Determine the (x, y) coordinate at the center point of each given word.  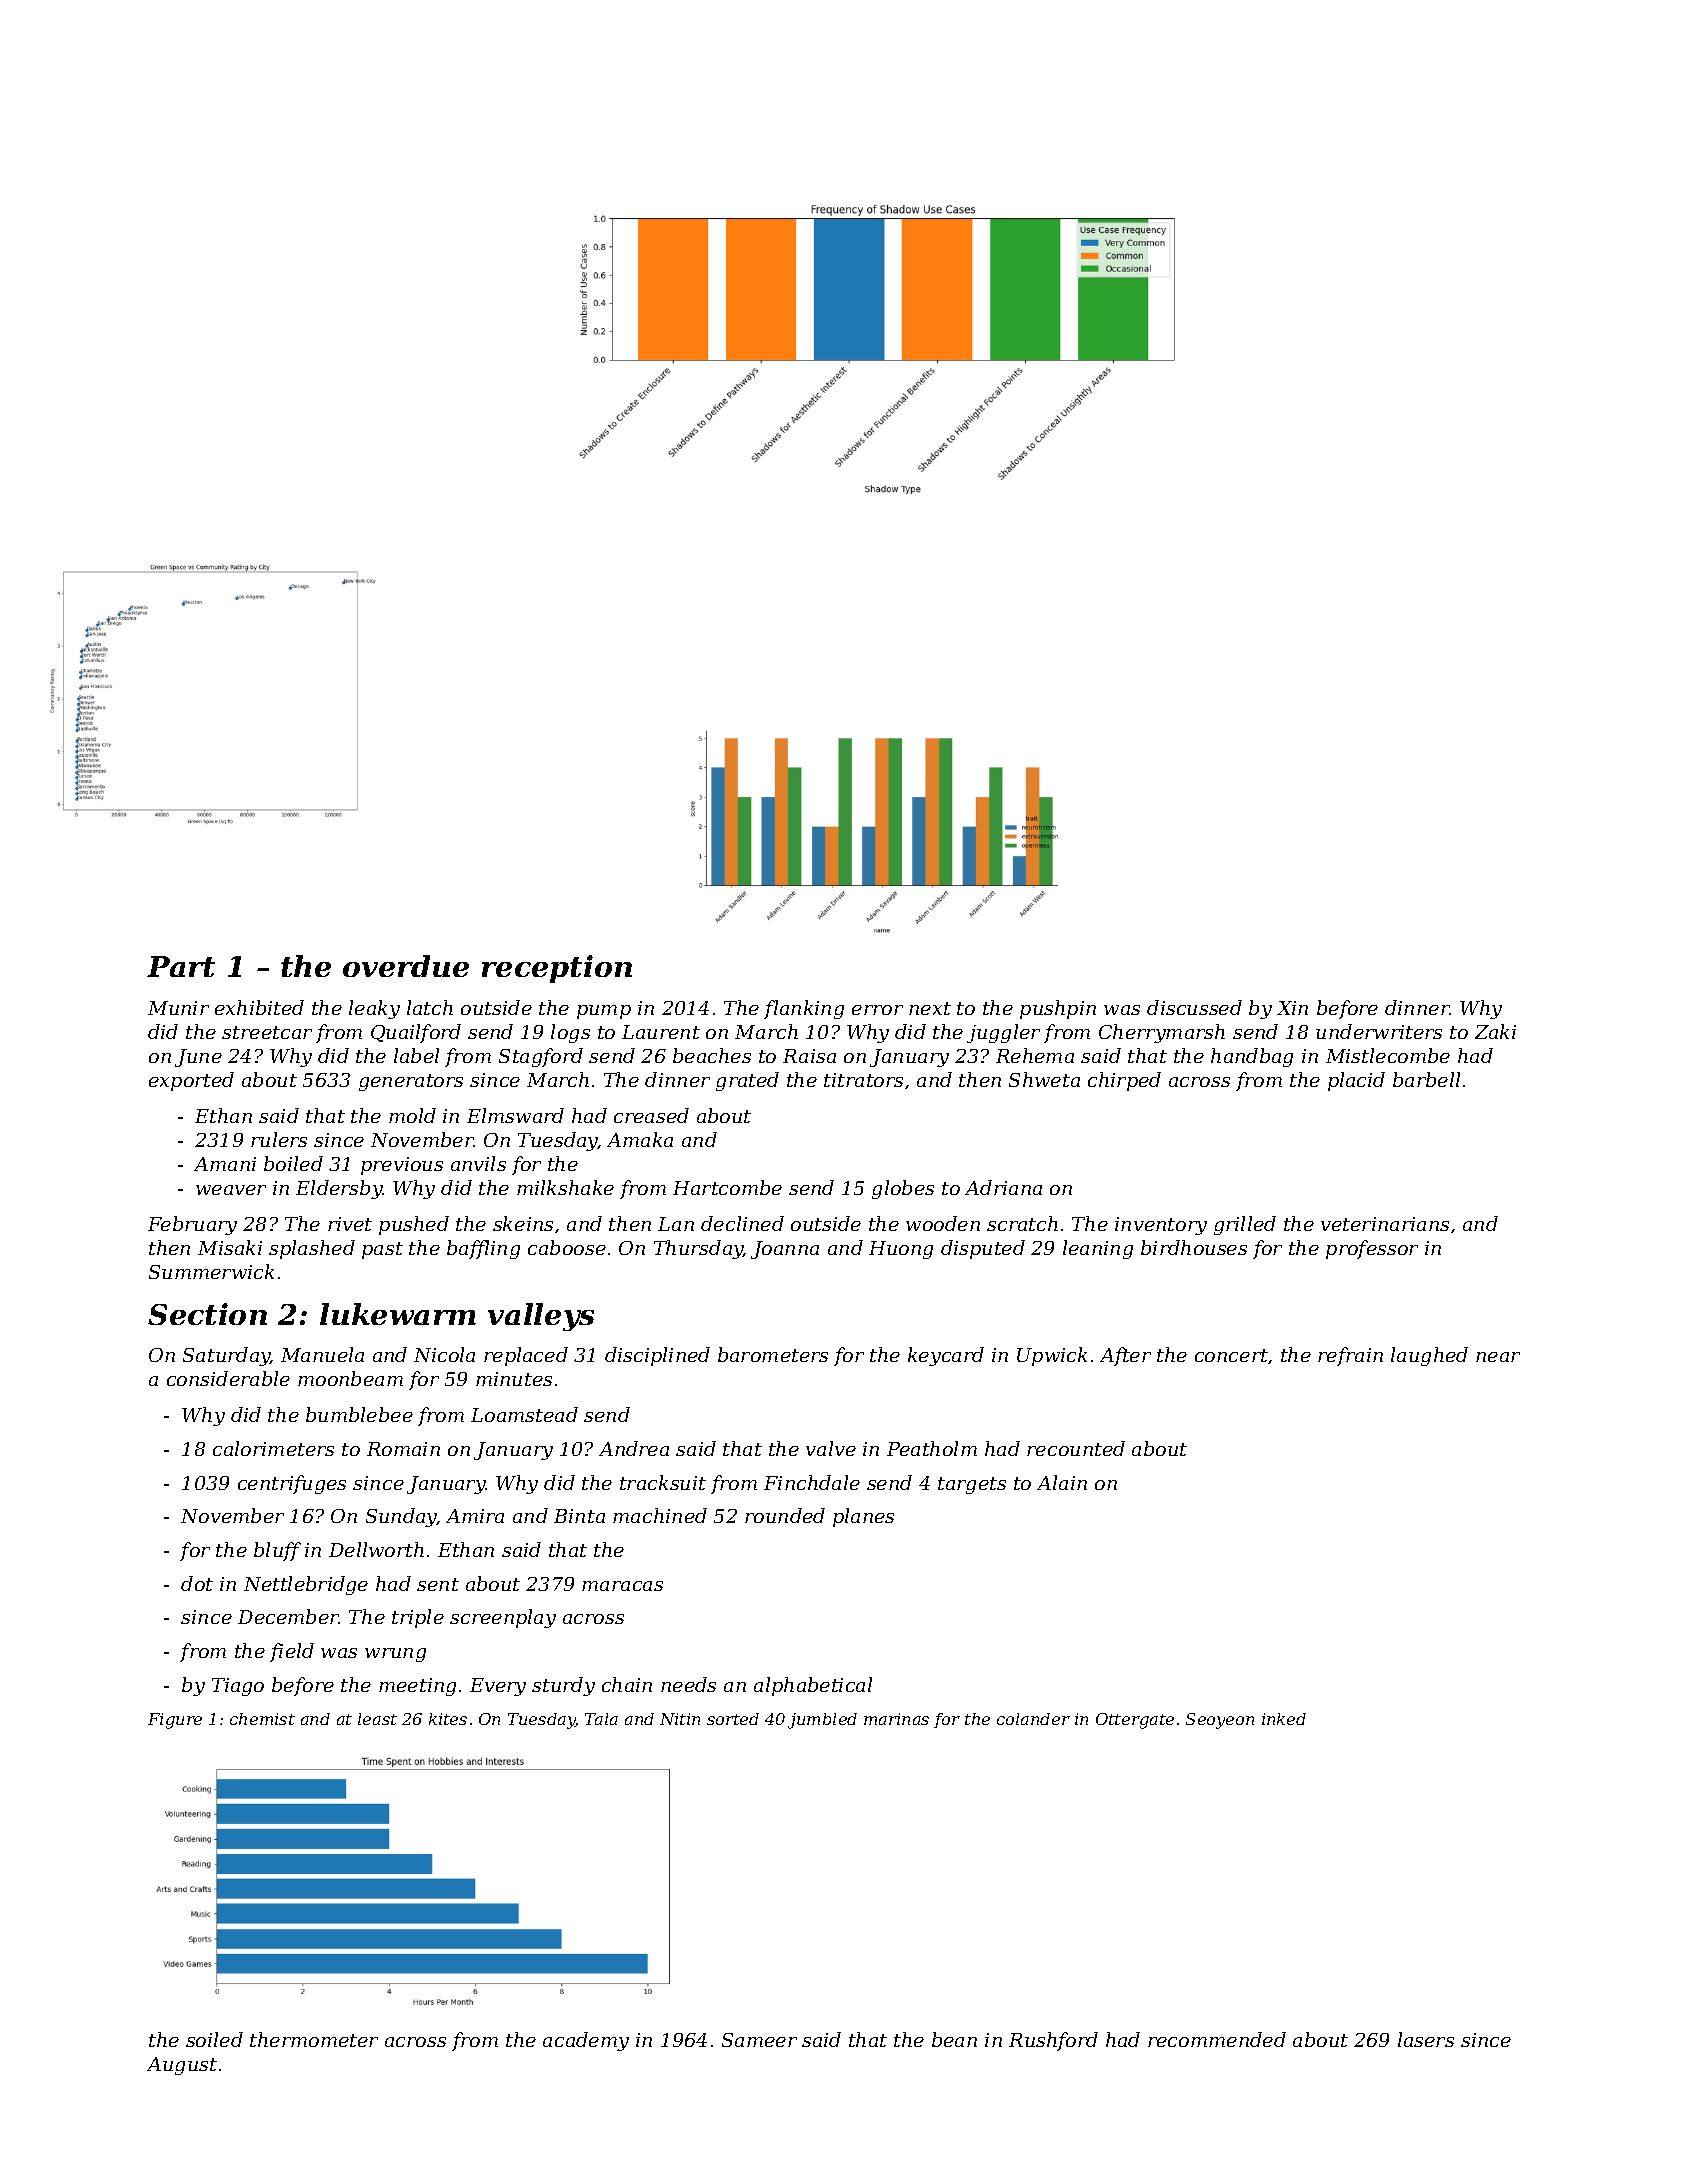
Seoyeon (1220, 1721)
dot (197, 1583)
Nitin (680, 1719)
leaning (1098, 1249)
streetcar (267, 1032)
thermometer (314, 2039)
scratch (1022, 1223)
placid (1356, 1081)
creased (651, 1115)
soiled (214, 2039)
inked (1284, 1719)
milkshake (565, 1187)
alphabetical (813, 1686)
